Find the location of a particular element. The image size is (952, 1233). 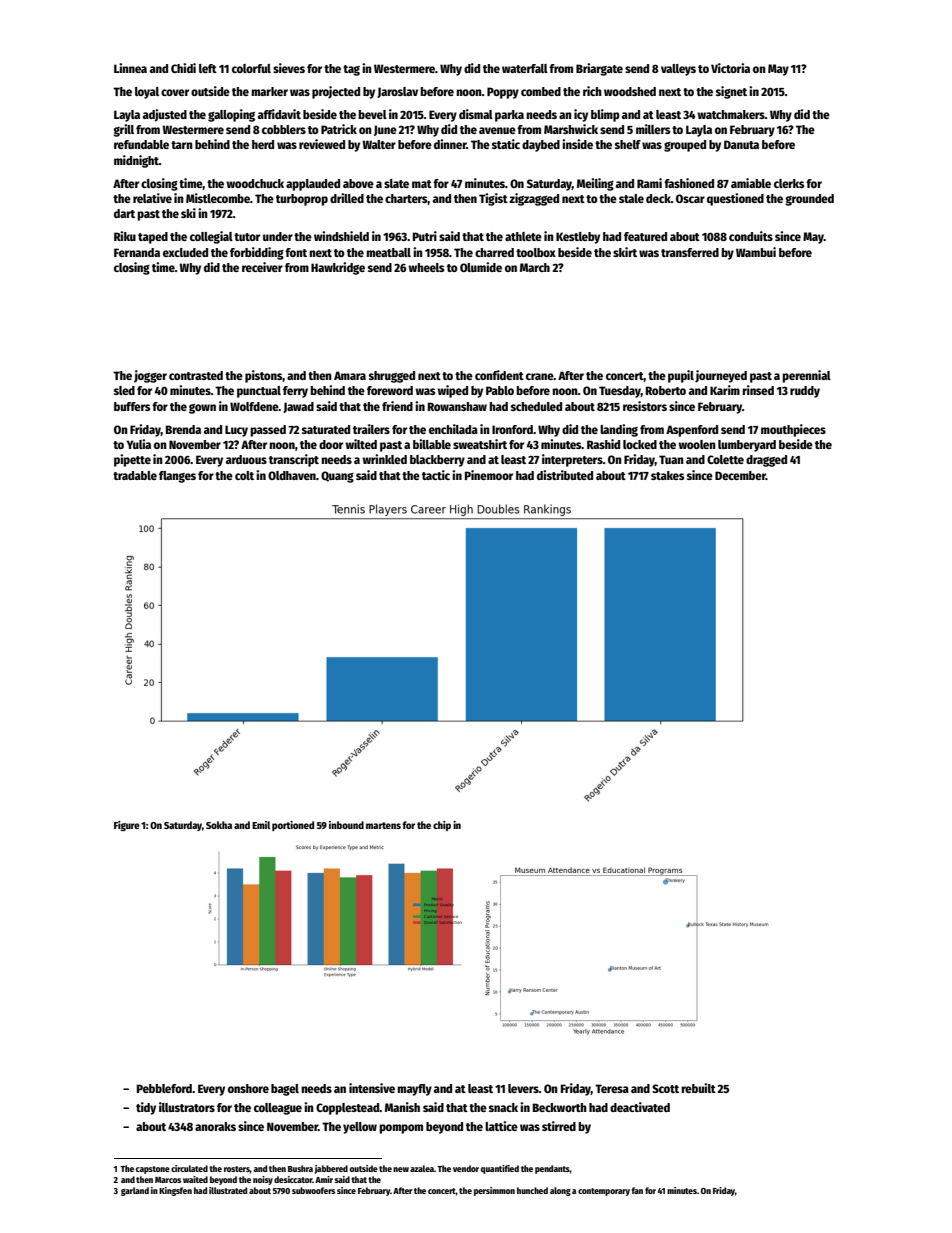

illustrated is located at coordinates (228, 1190).
